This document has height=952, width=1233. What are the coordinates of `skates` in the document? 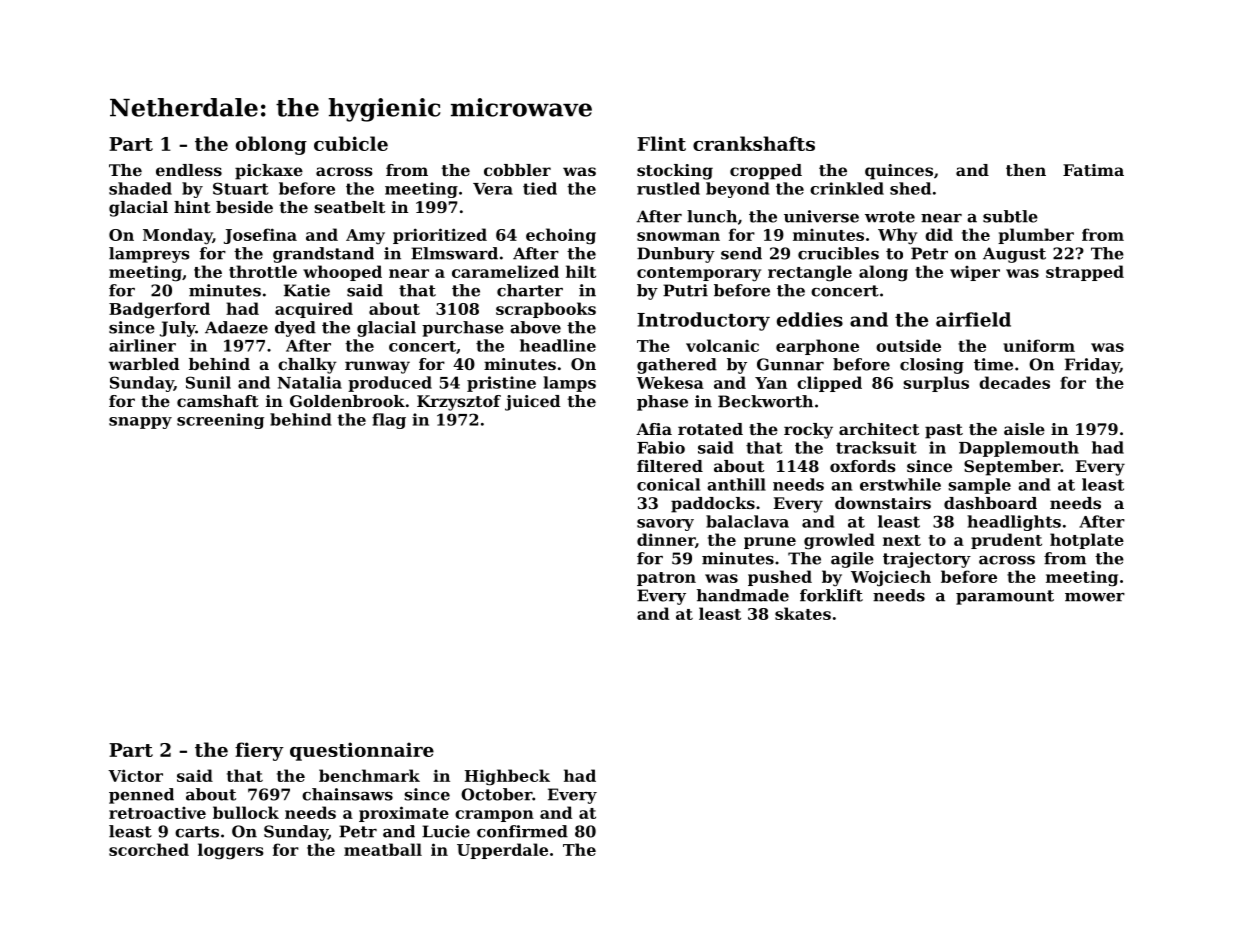 It's located at (803, 613).
